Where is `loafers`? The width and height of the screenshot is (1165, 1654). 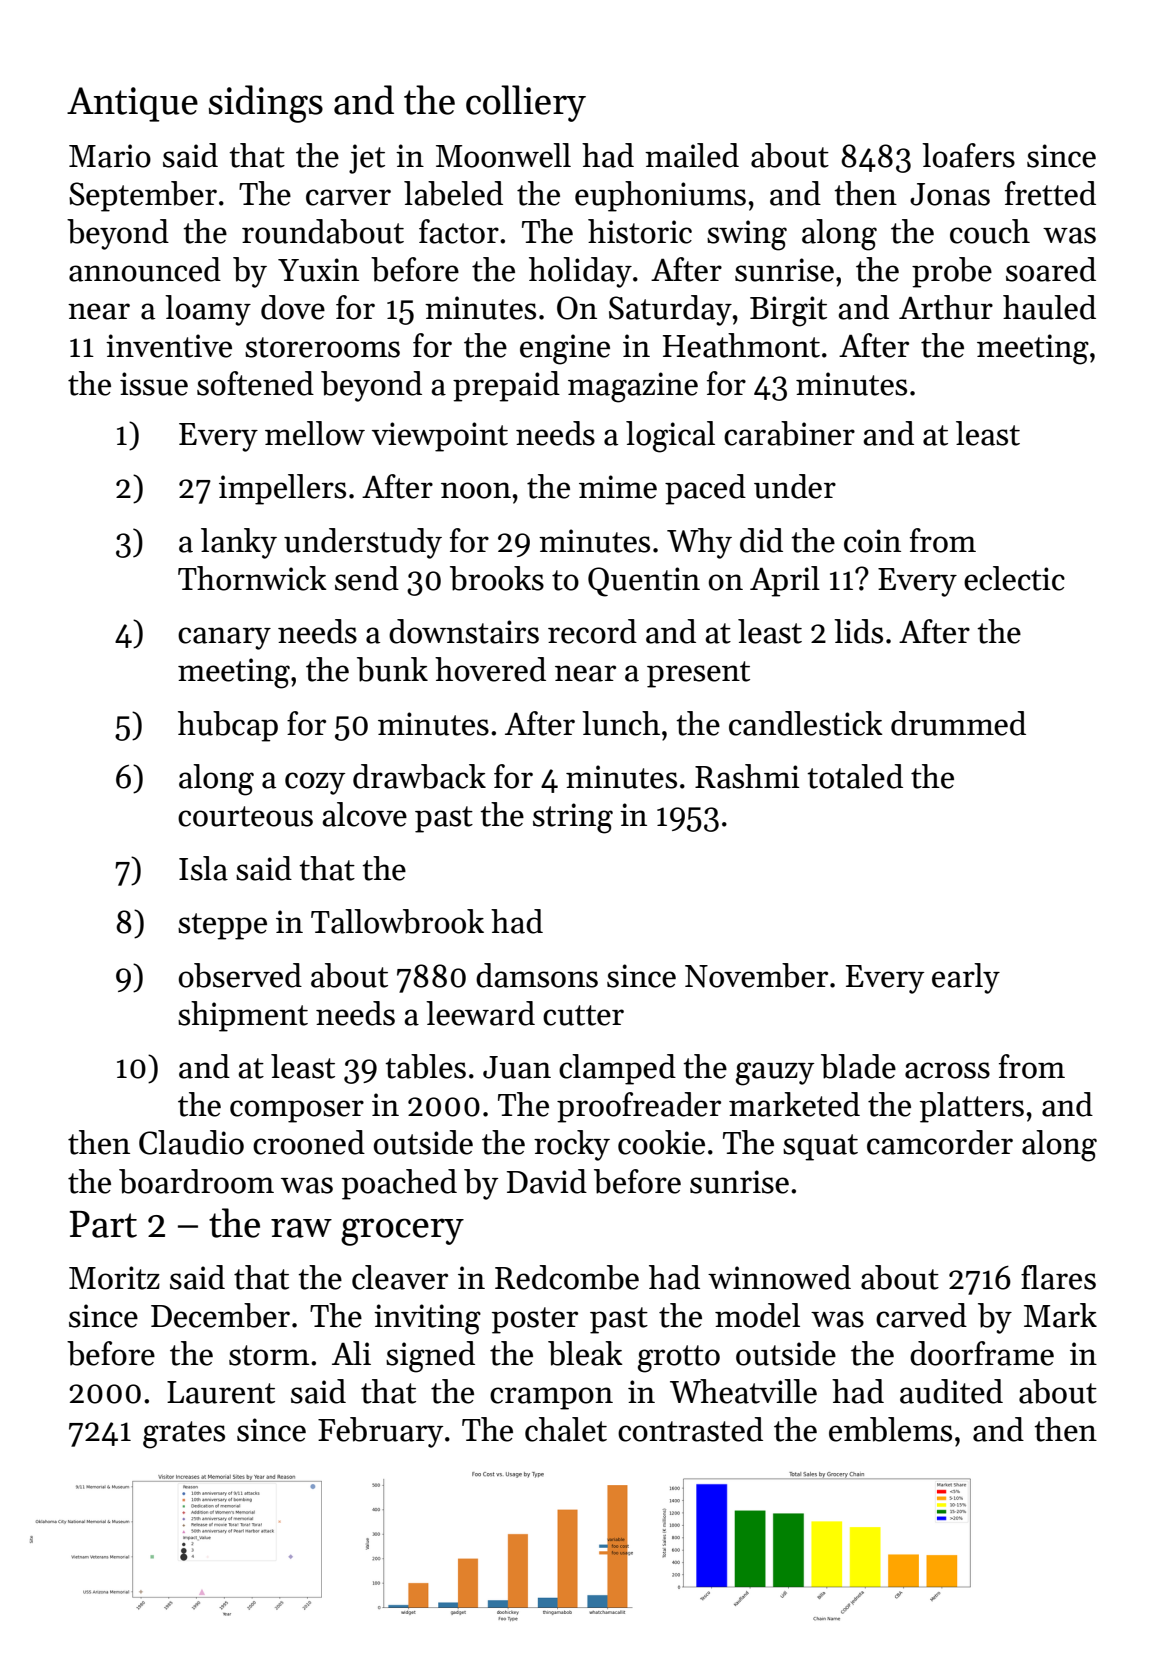
loafers is located at coordinates (968, 155).
